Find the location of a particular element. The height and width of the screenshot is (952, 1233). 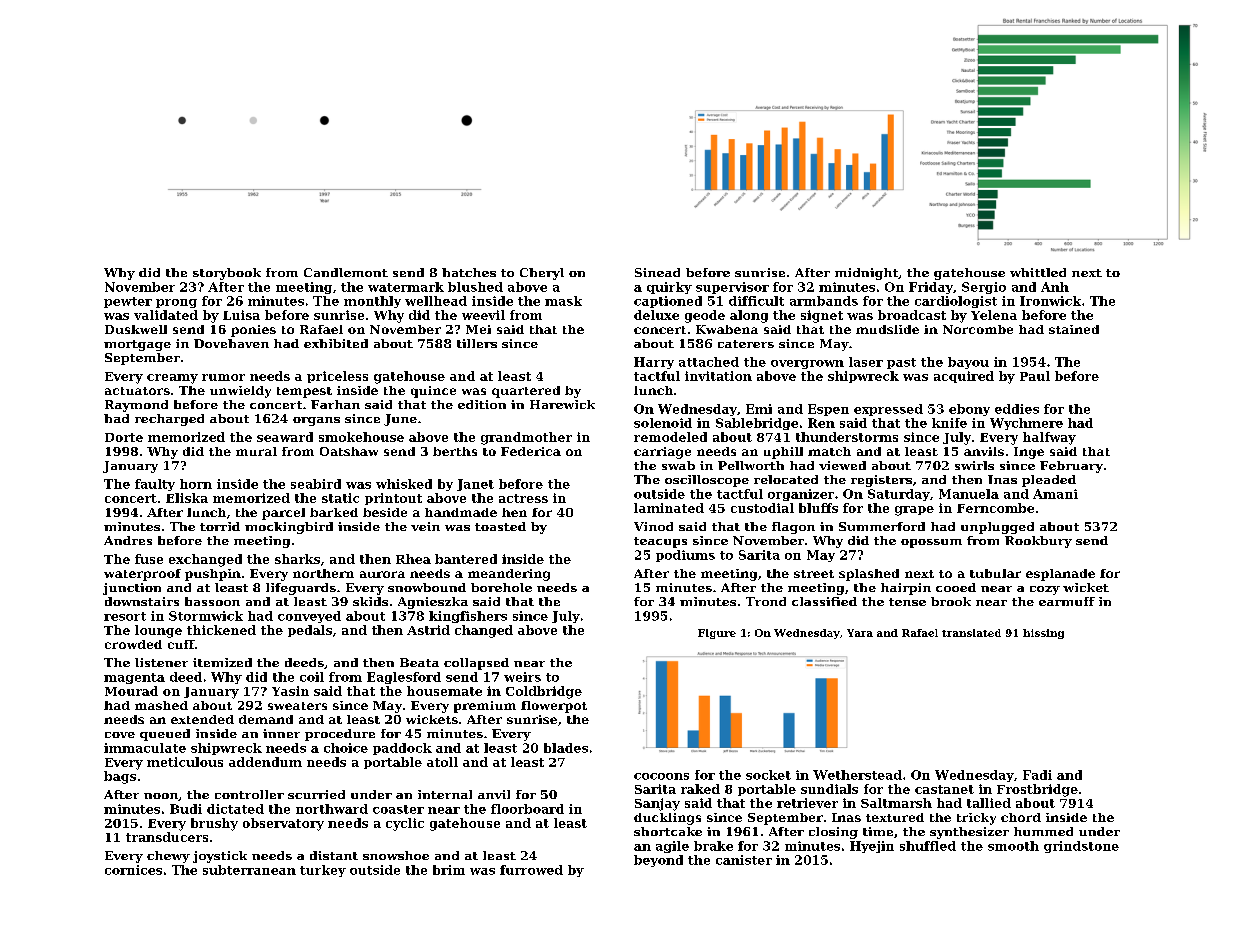

mashed is located at coordinates (161, 705).
